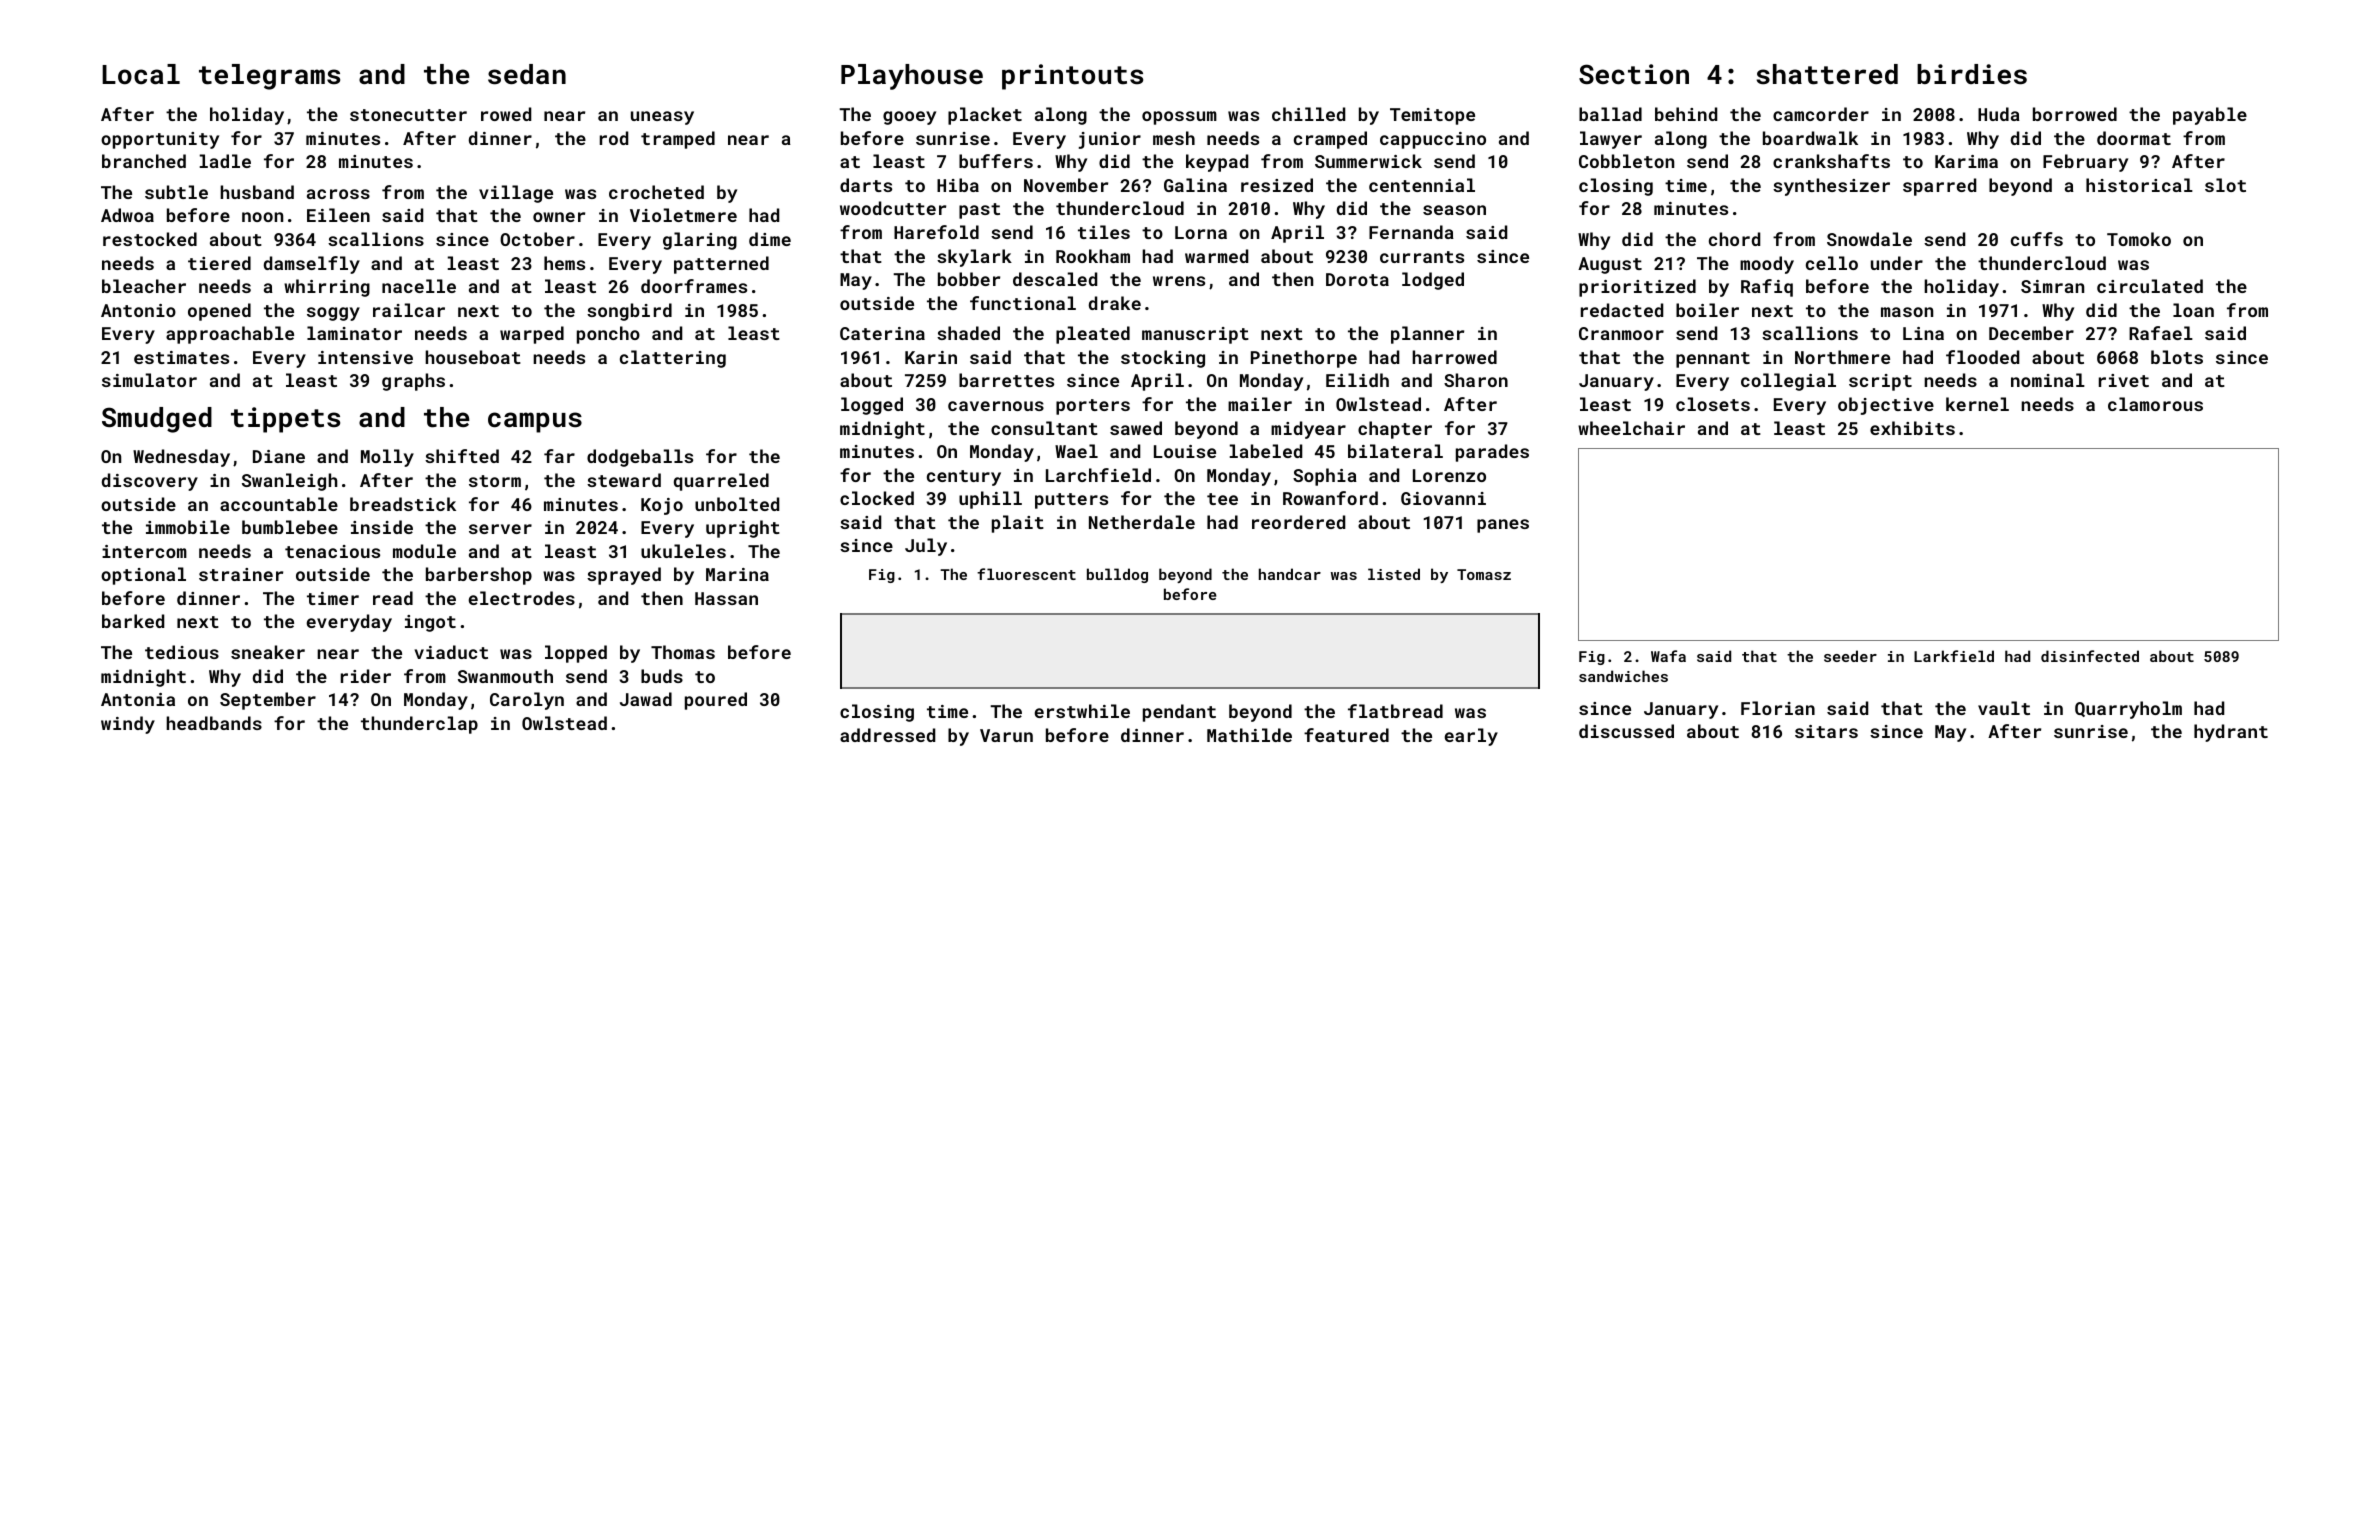  What do you see at coordinates (312, 265) in the screenshot?
I see `damselfly` at bounding box center [312, 265].
